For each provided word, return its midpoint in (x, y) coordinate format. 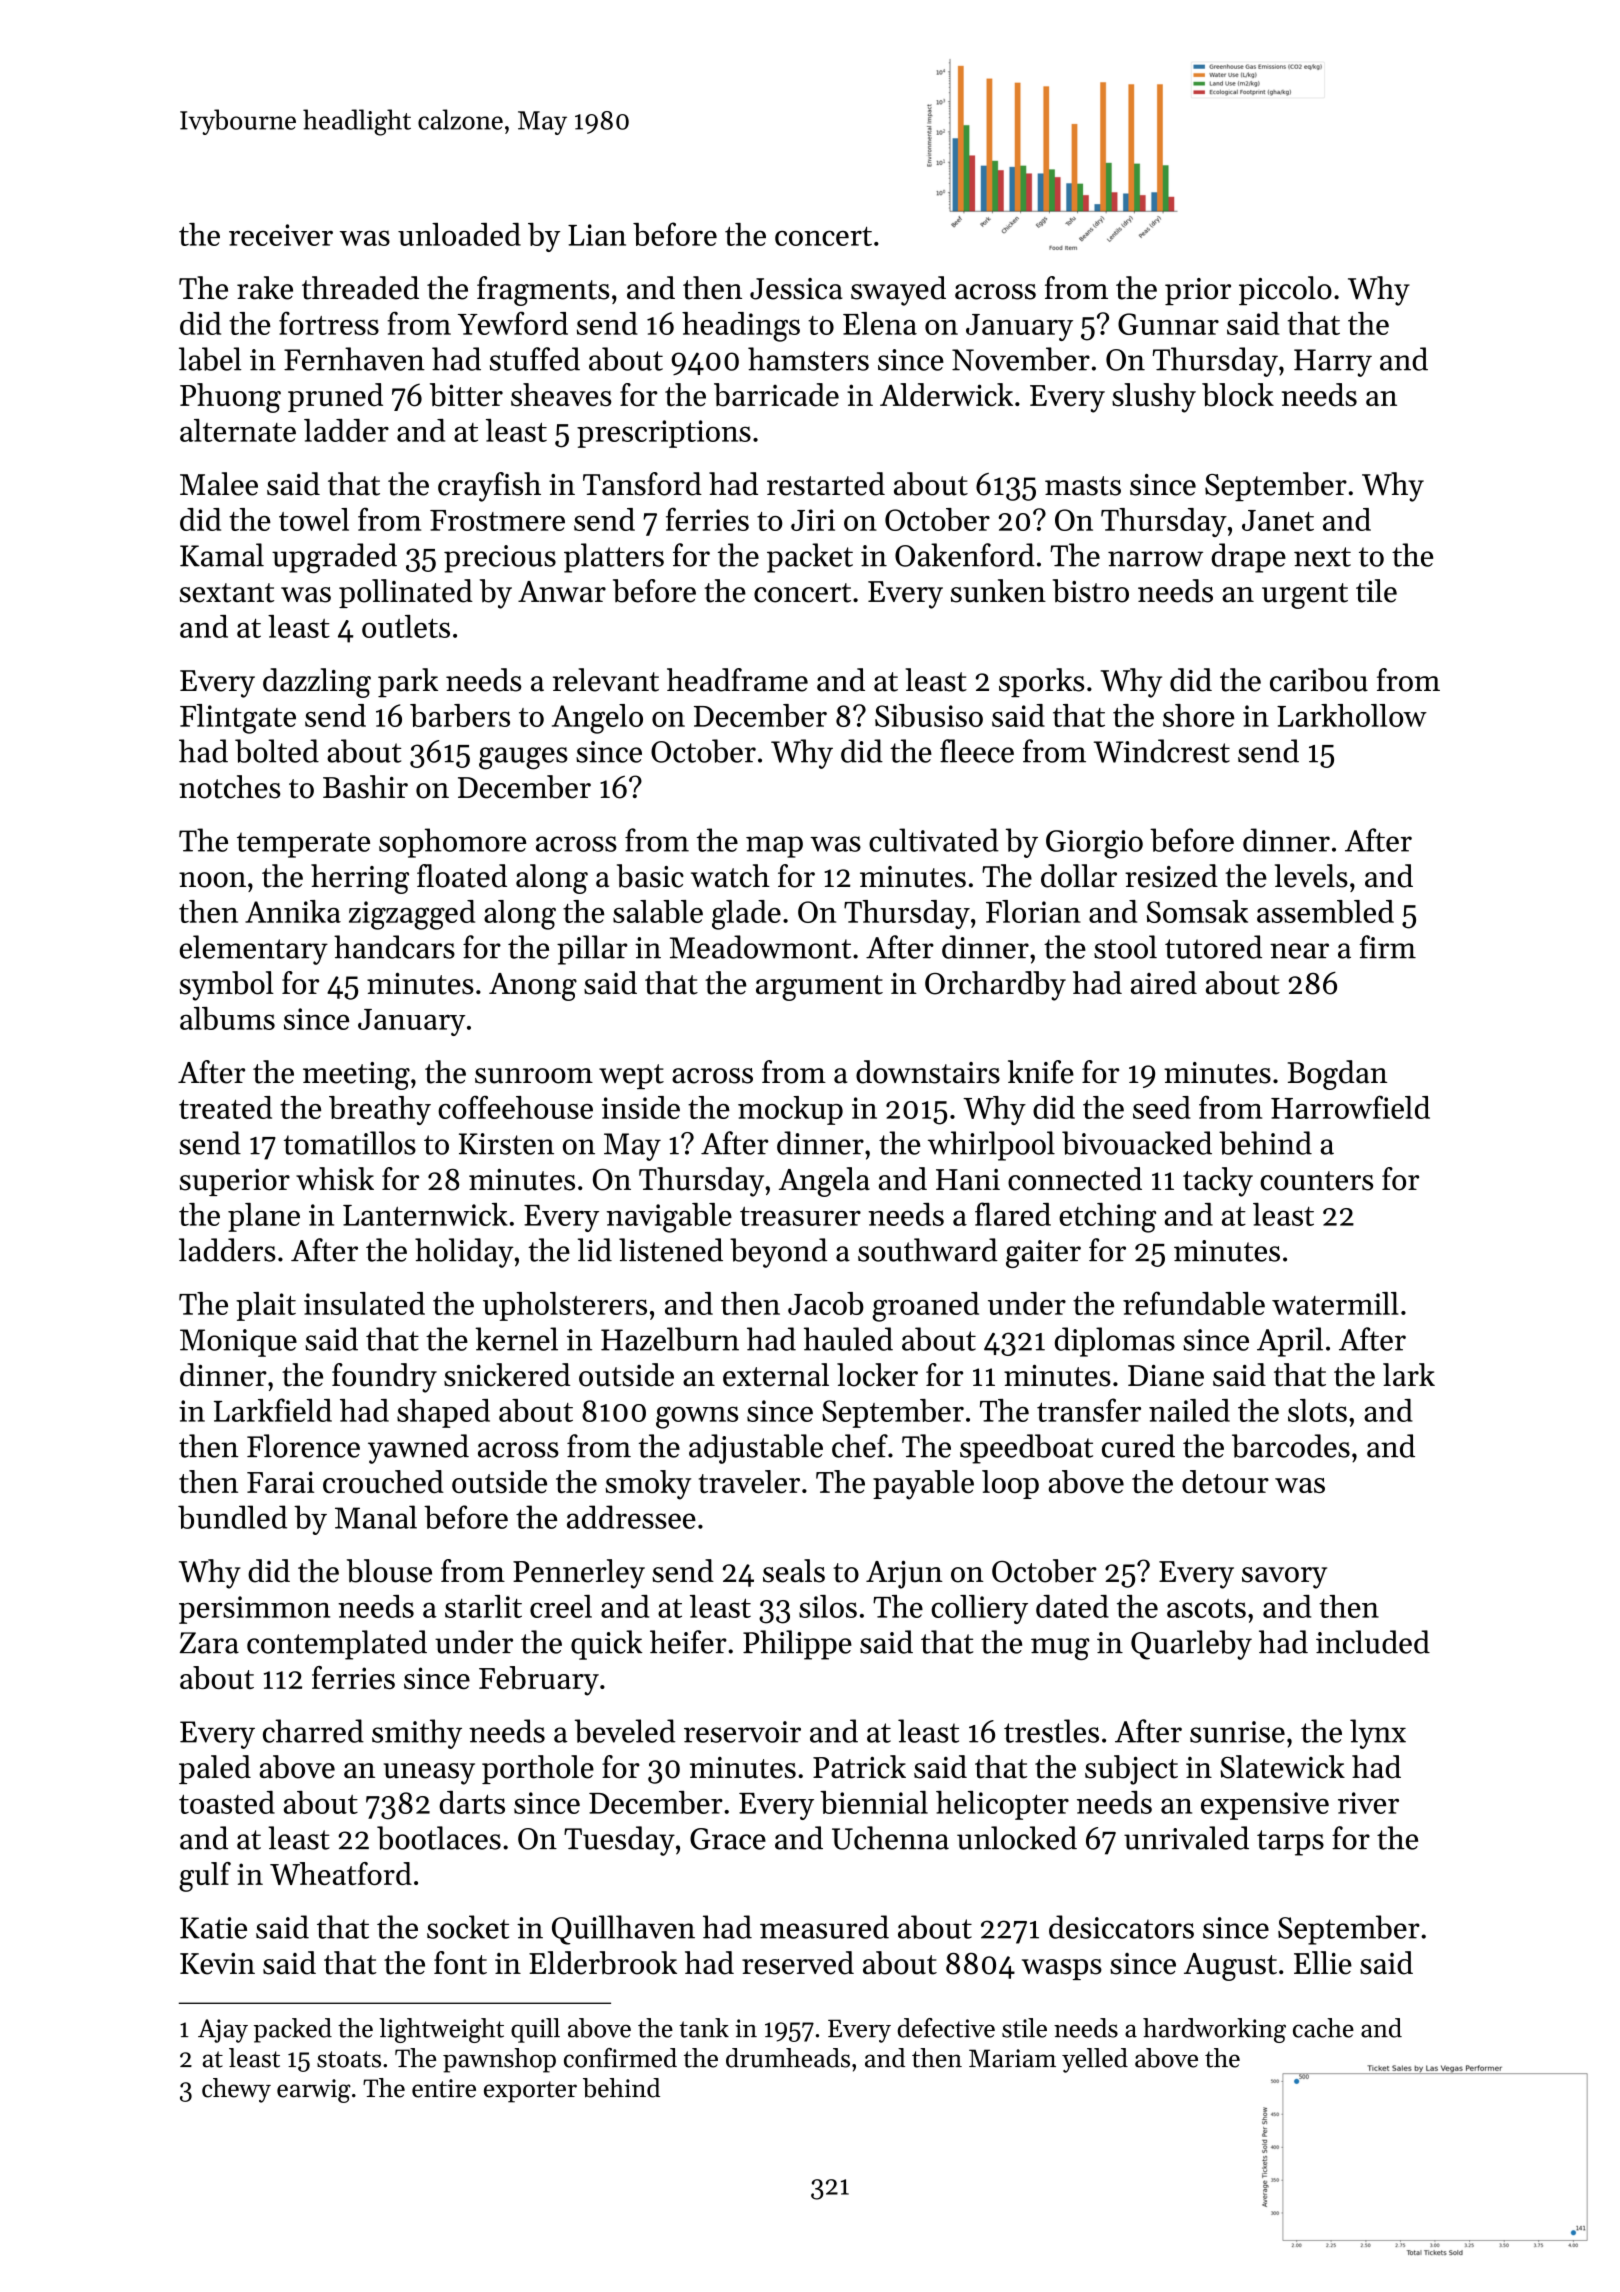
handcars (394, 947)
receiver (281, 235)
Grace (728, 1839)
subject (1131, 1770)
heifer (688, 1642)
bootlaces (439, 1838)
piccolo (1285, 290)
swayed (898, 291)
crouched (383, 1481)
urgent (1305, 596)
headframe (737, 680)
